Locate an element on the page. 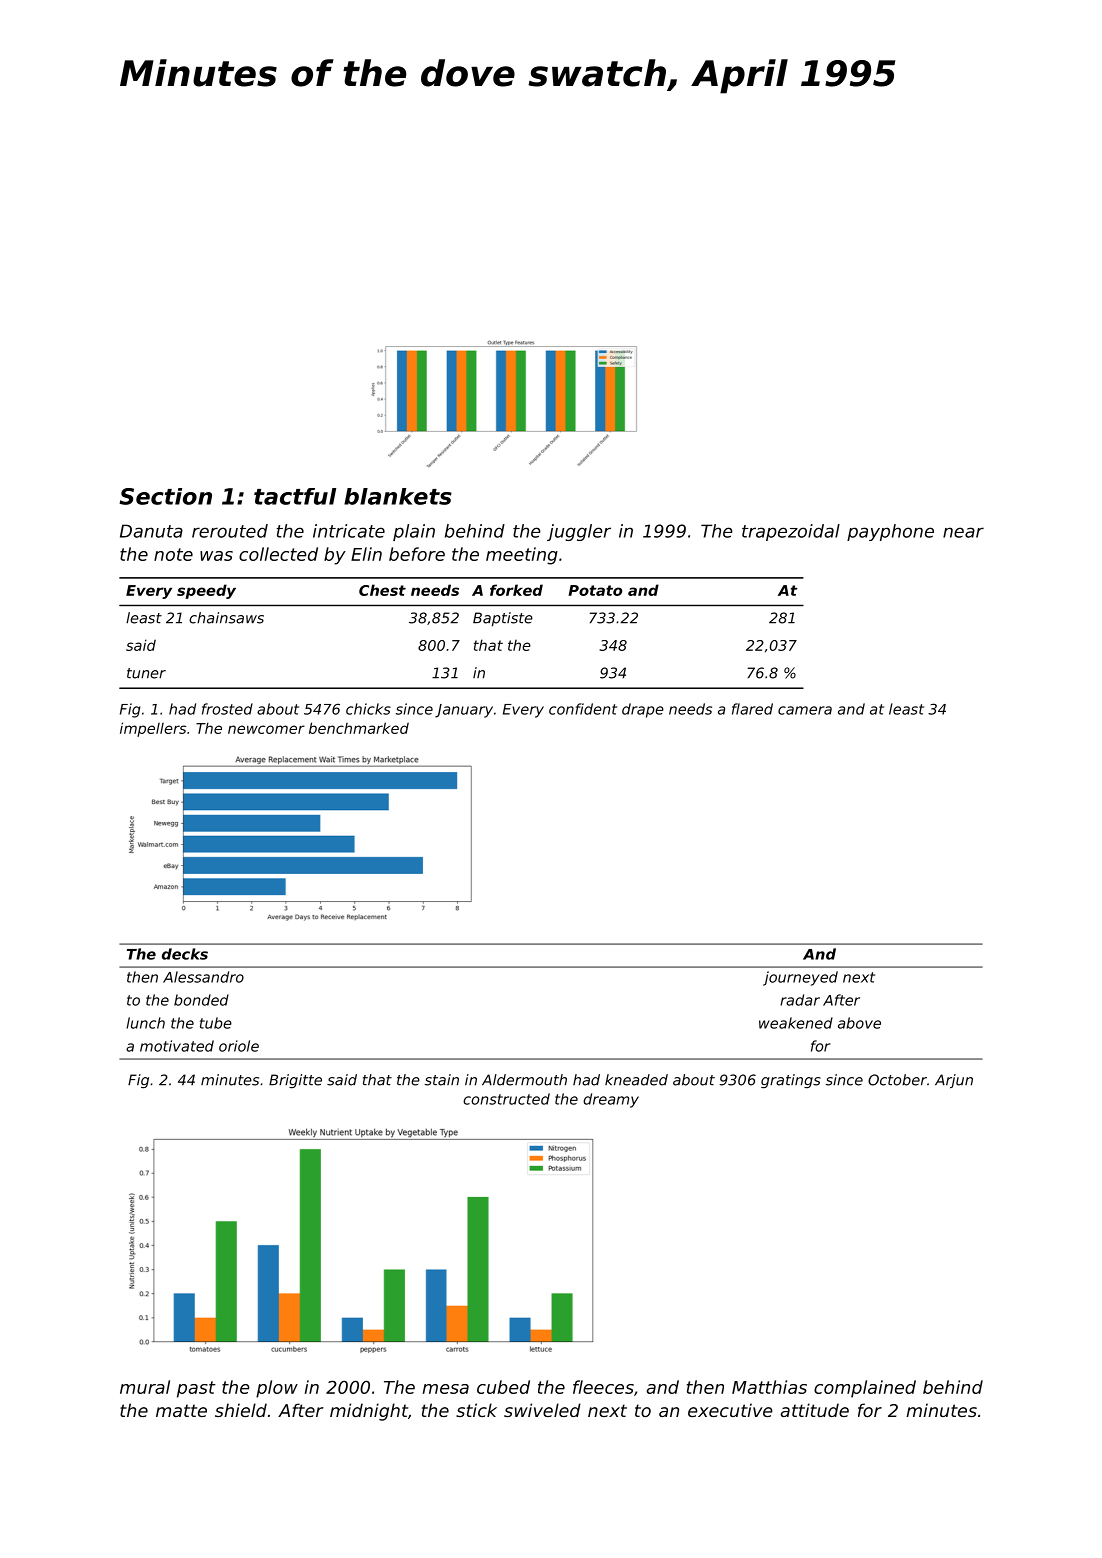 This page has width=1102, height=1558. blankets is located at coordinates (398, 496).
